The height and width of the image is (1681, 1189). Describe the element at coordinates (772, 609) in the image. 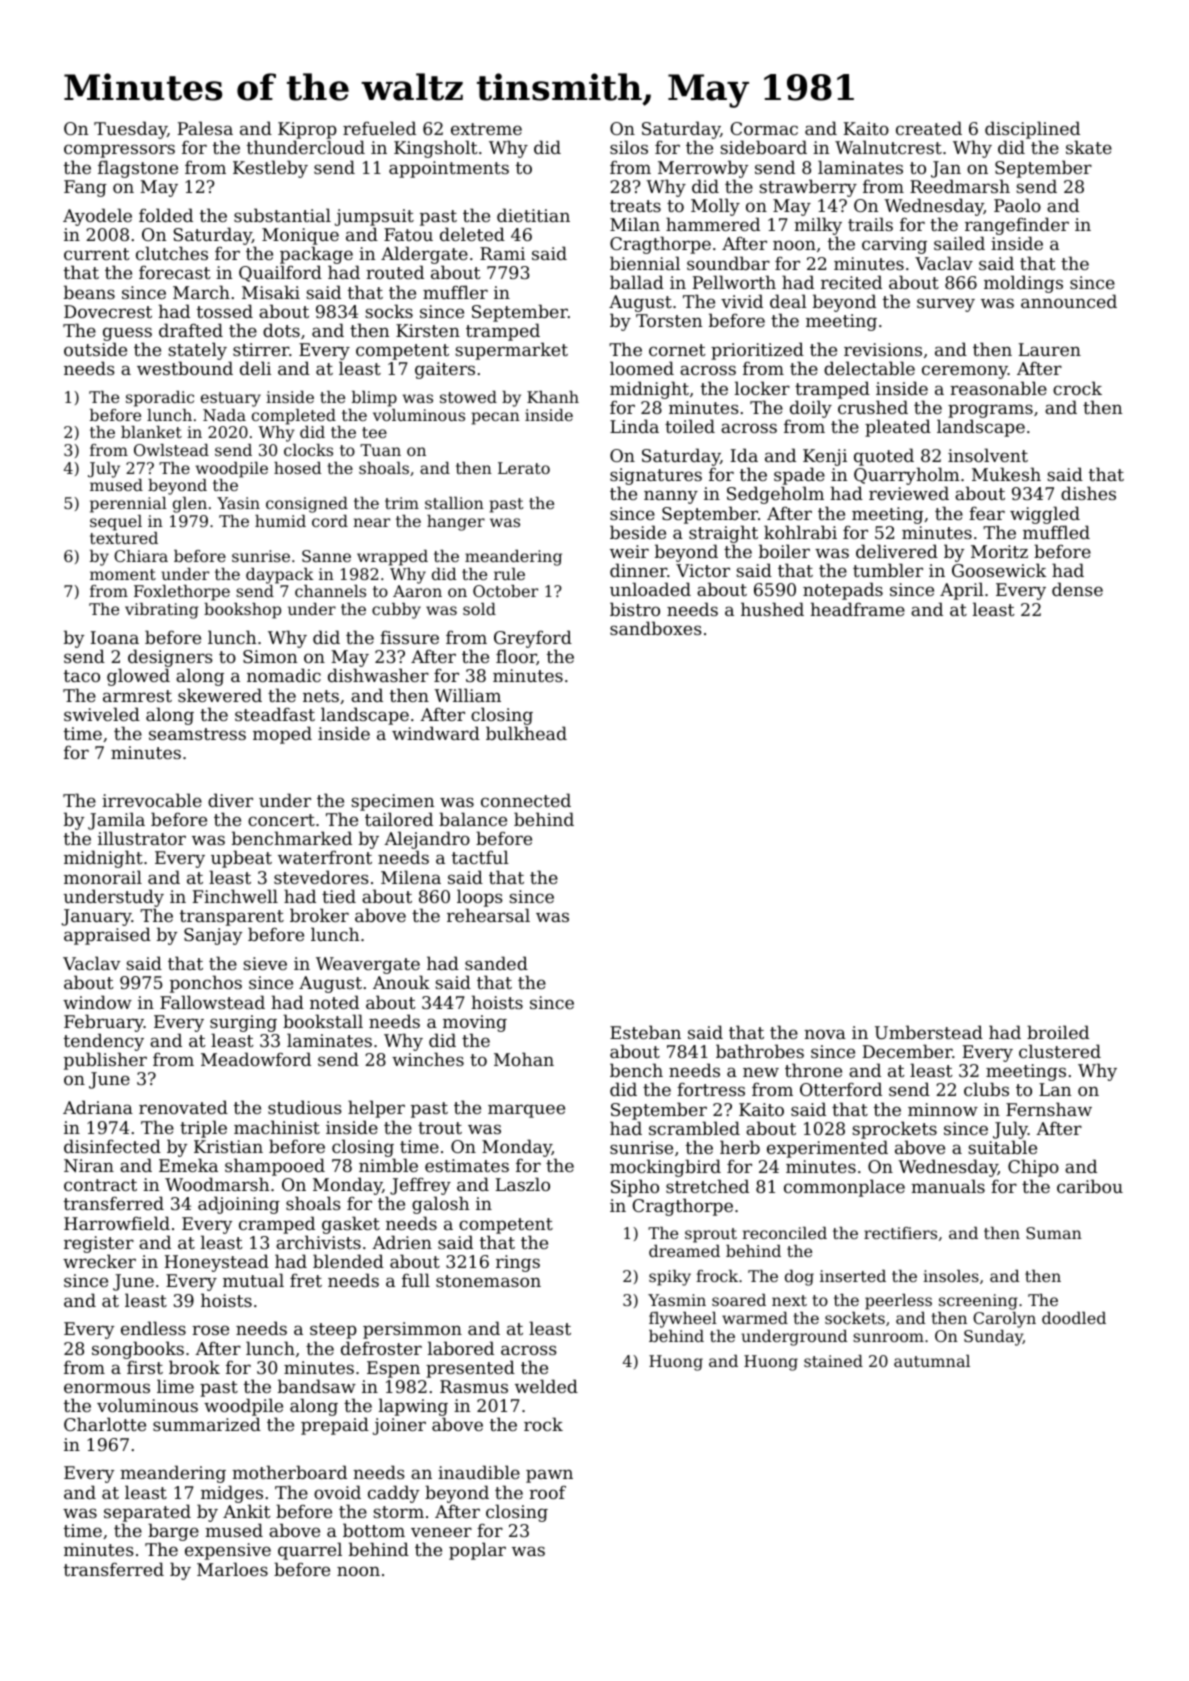

I see `hushed` at that location.
